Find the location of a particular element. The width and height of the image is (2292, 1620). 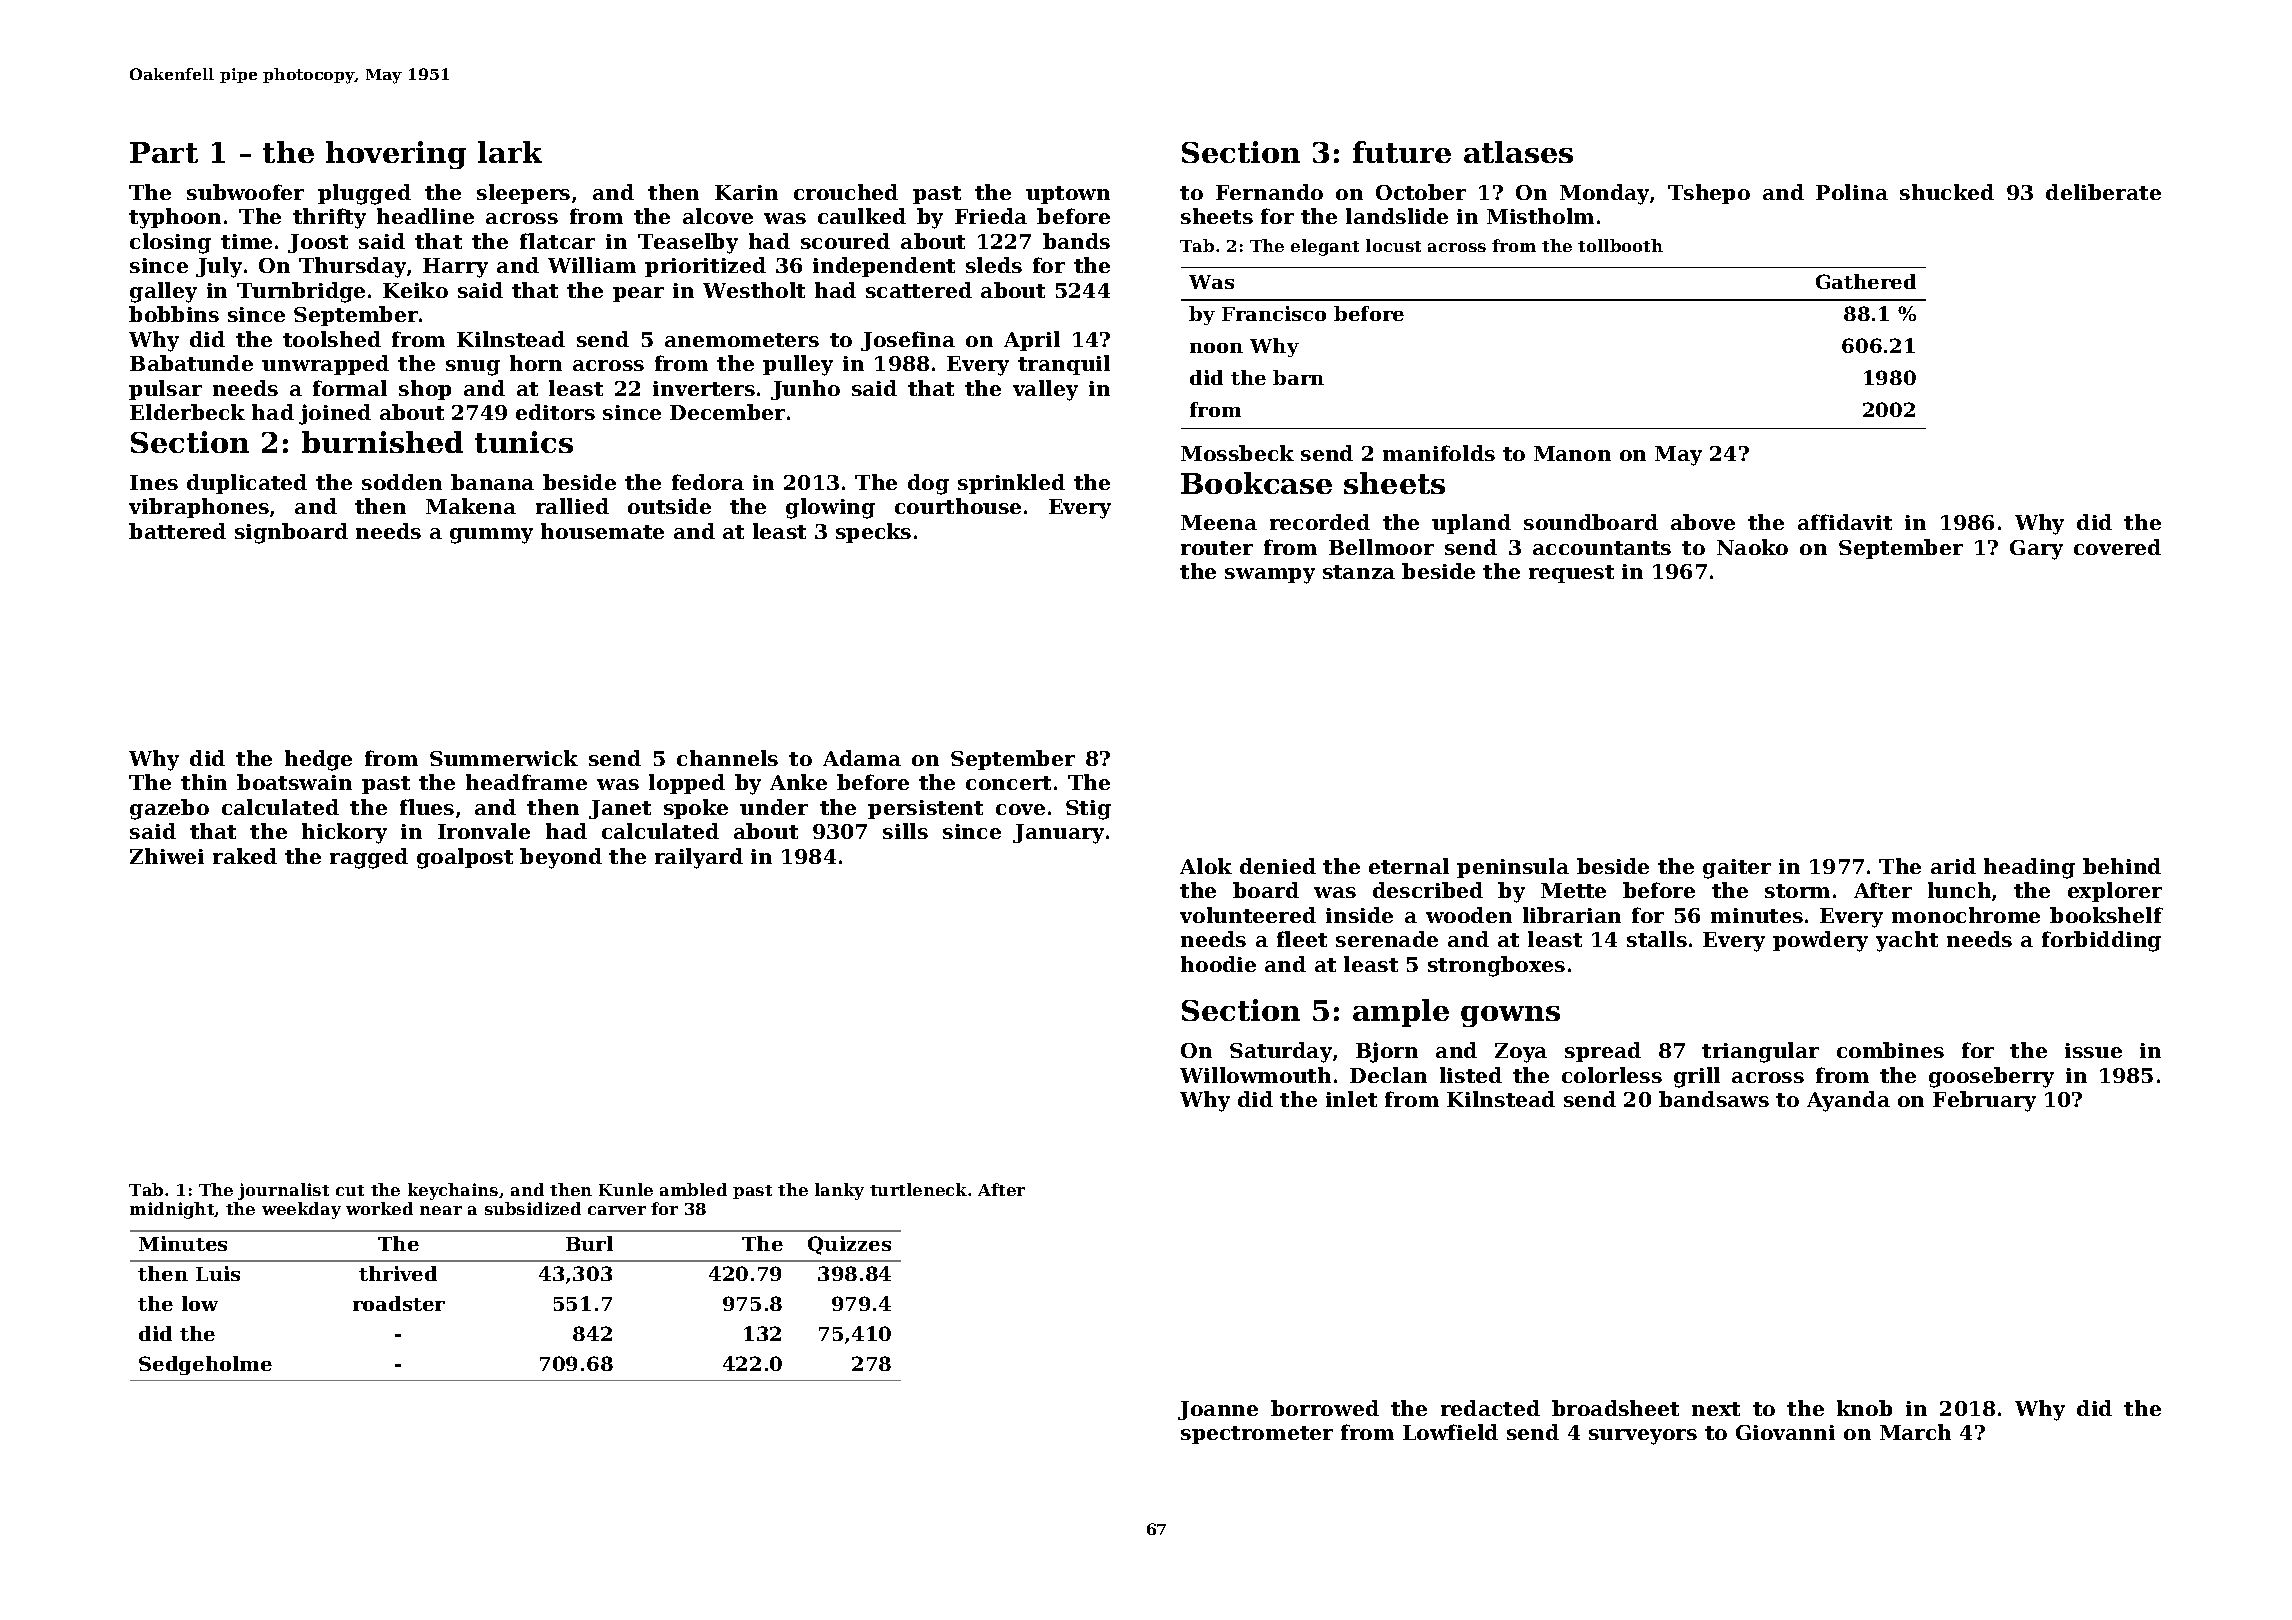

spectrometer is located at coordinates (1257, 1435).
